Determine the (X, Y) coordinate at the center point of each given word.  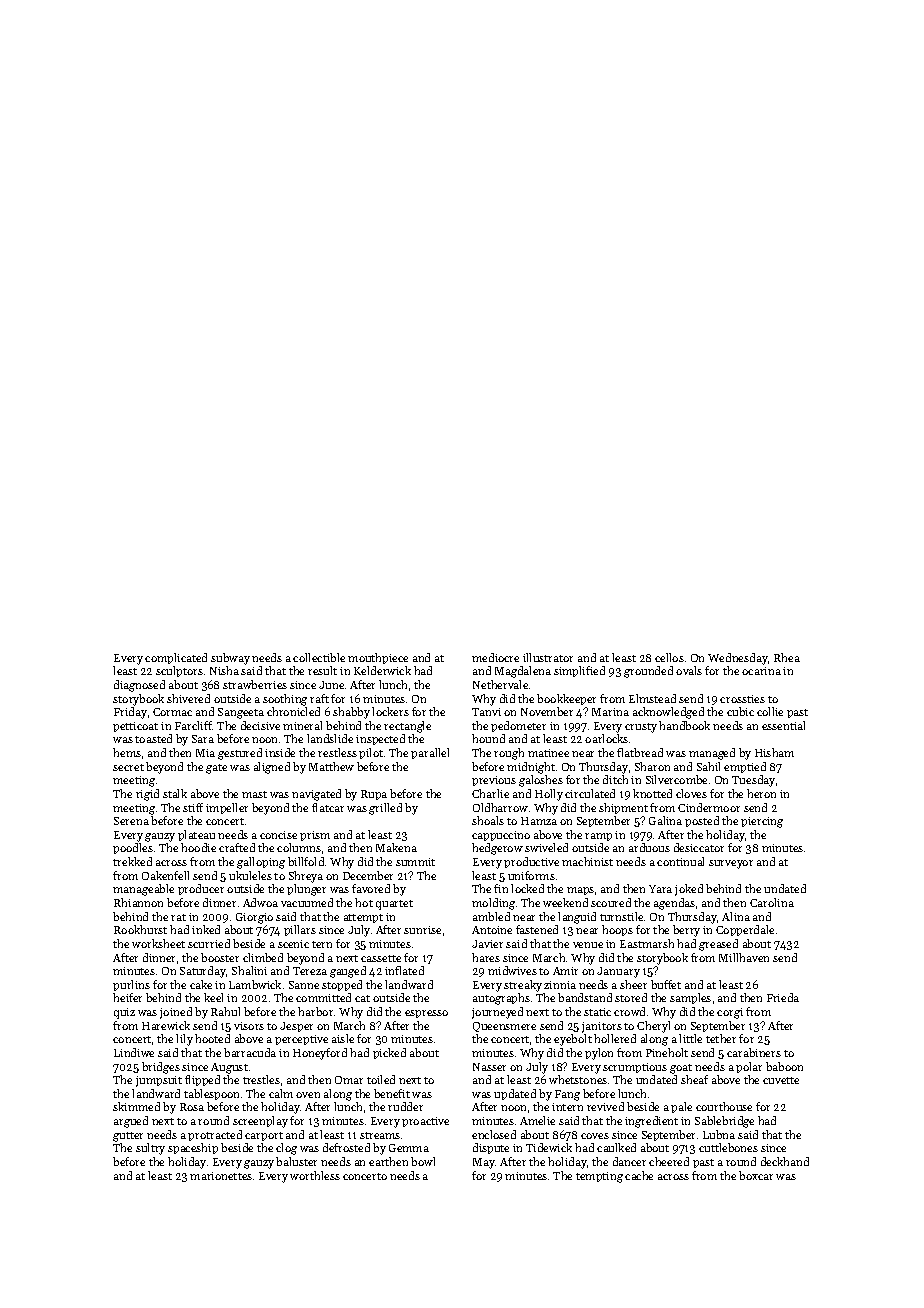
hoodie (198, 847)
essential (783, 725)
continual (680, 861)
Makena (396, 847)
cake (201, 984)
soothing (285, 700)
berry (686, 931)
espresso (426, 1014)
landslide (330, 738)
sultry (150, 1149)
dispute (491, 1148)
